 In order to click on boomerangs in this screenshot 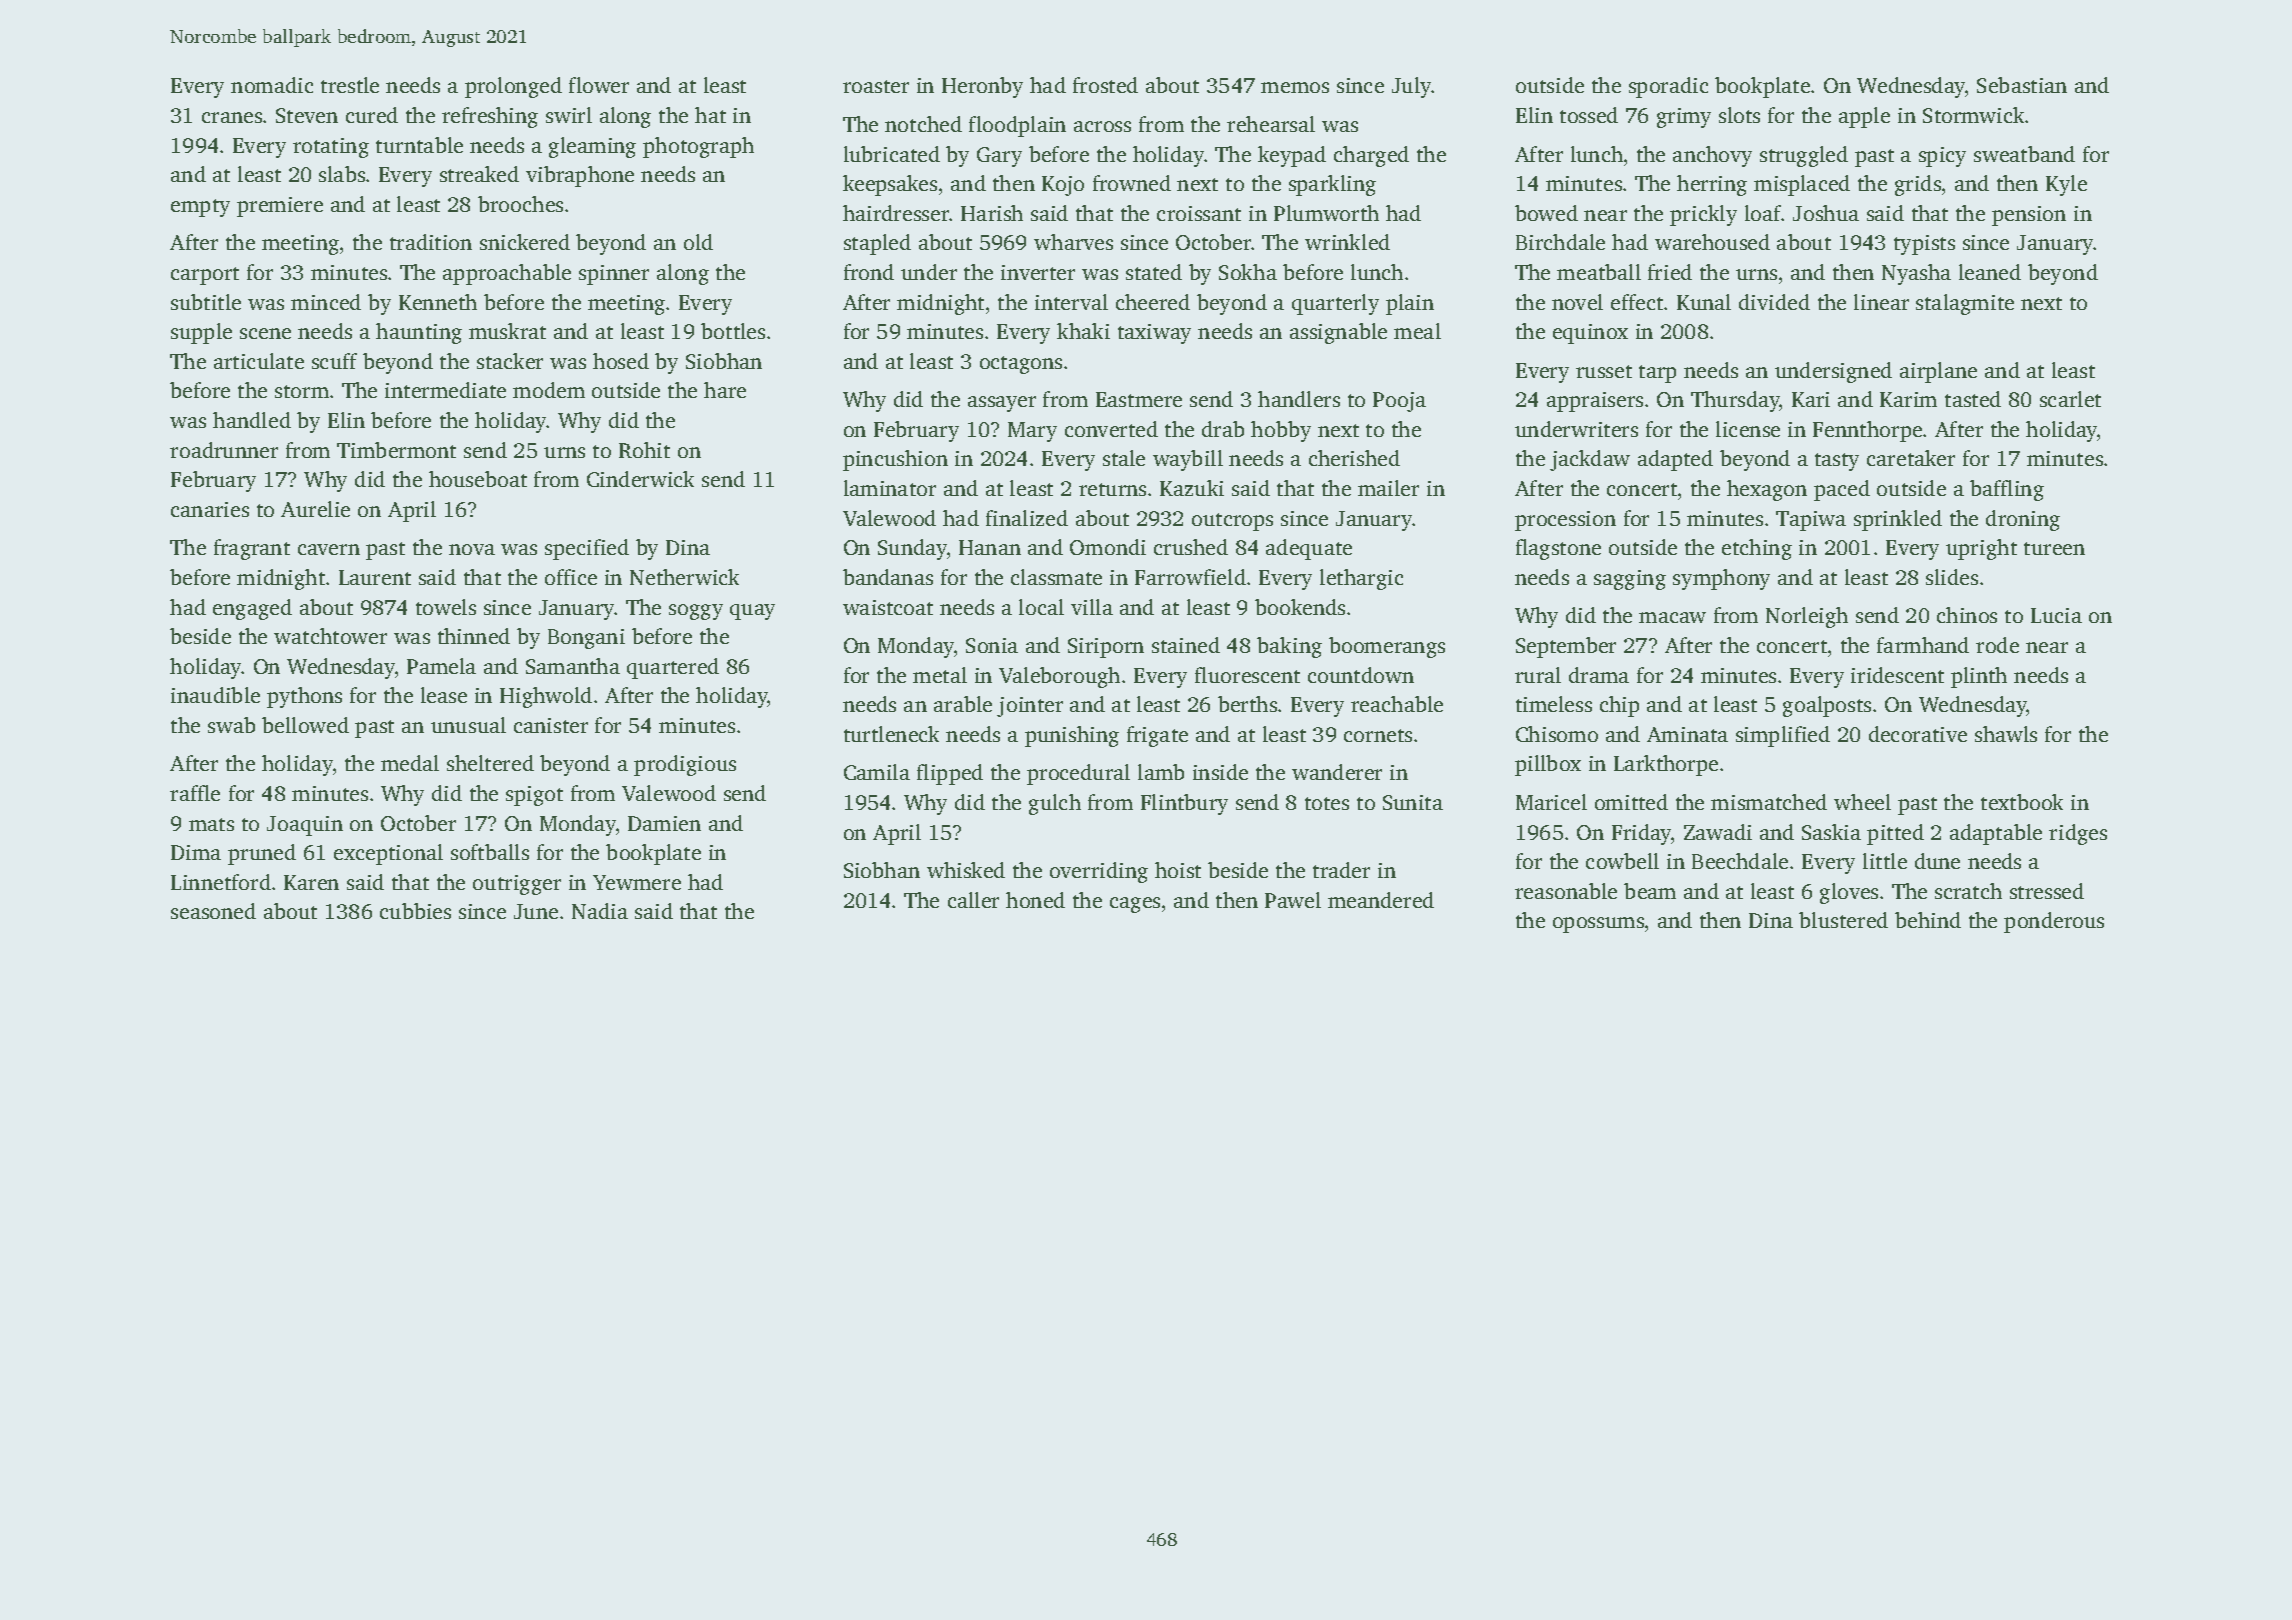, I will do `click(1387, 647)`.
